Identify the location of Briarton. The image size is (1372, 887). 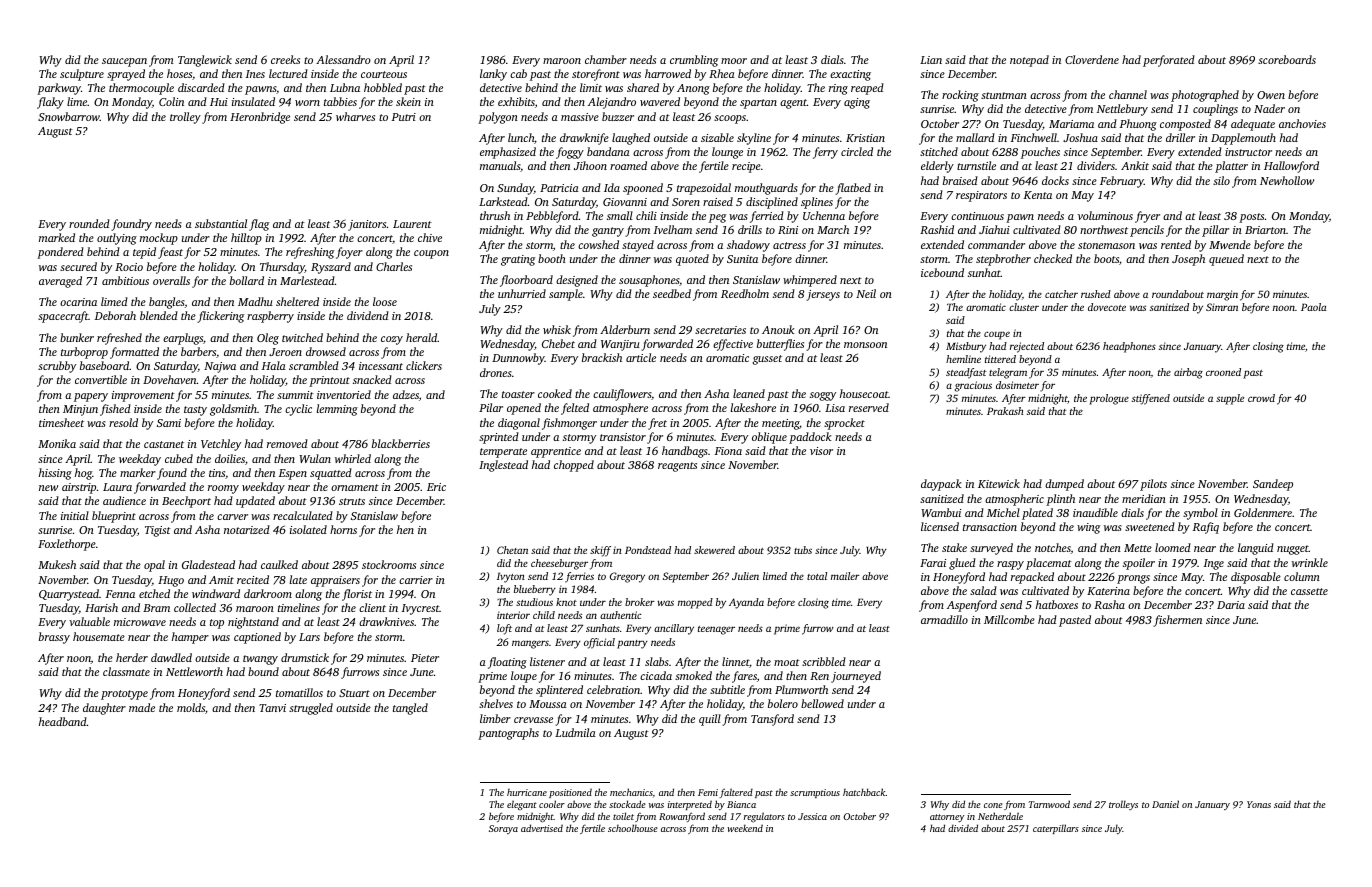
(1265, 230).
